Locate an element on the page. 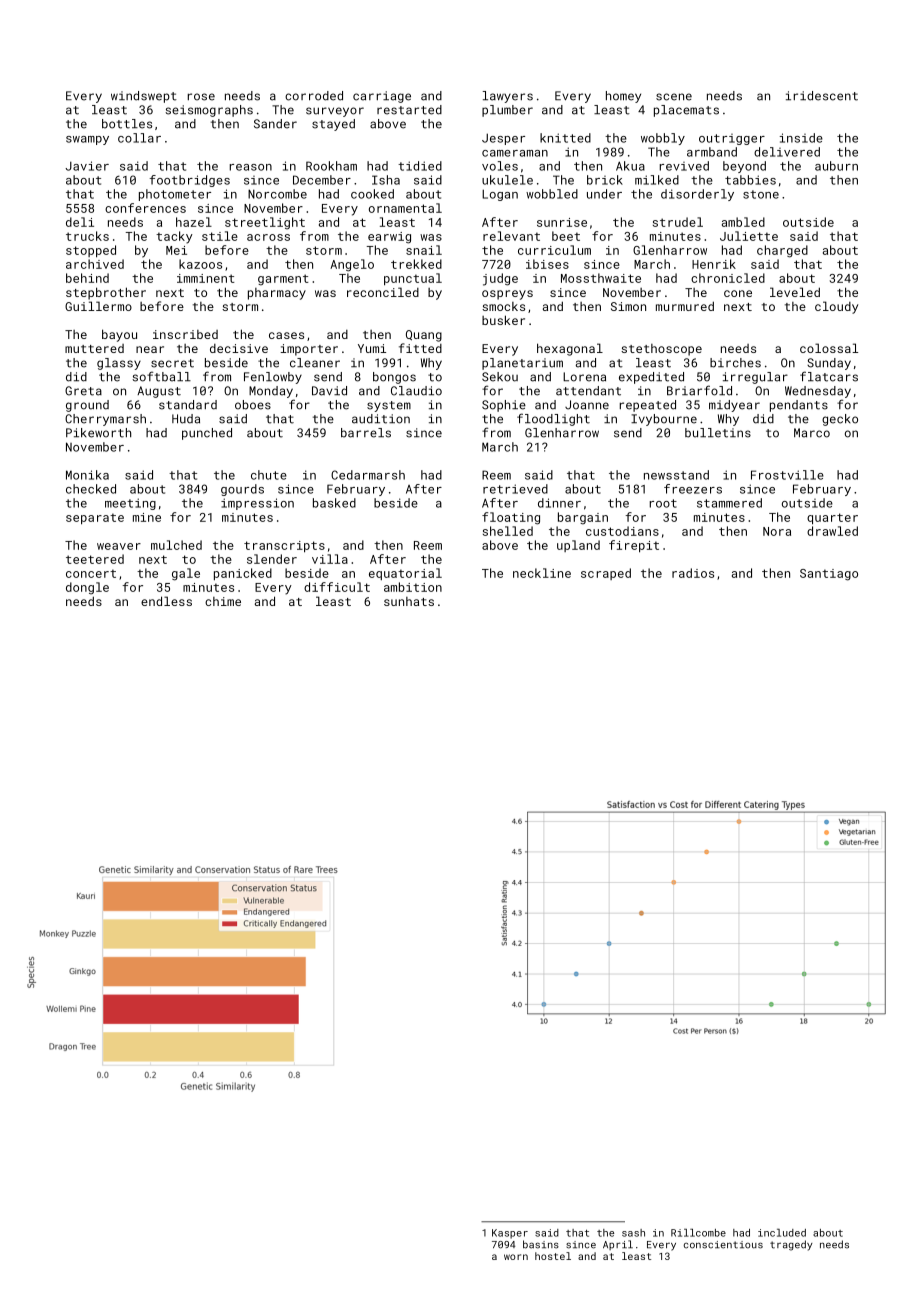  windswept is located at coordinates (144, 97).
